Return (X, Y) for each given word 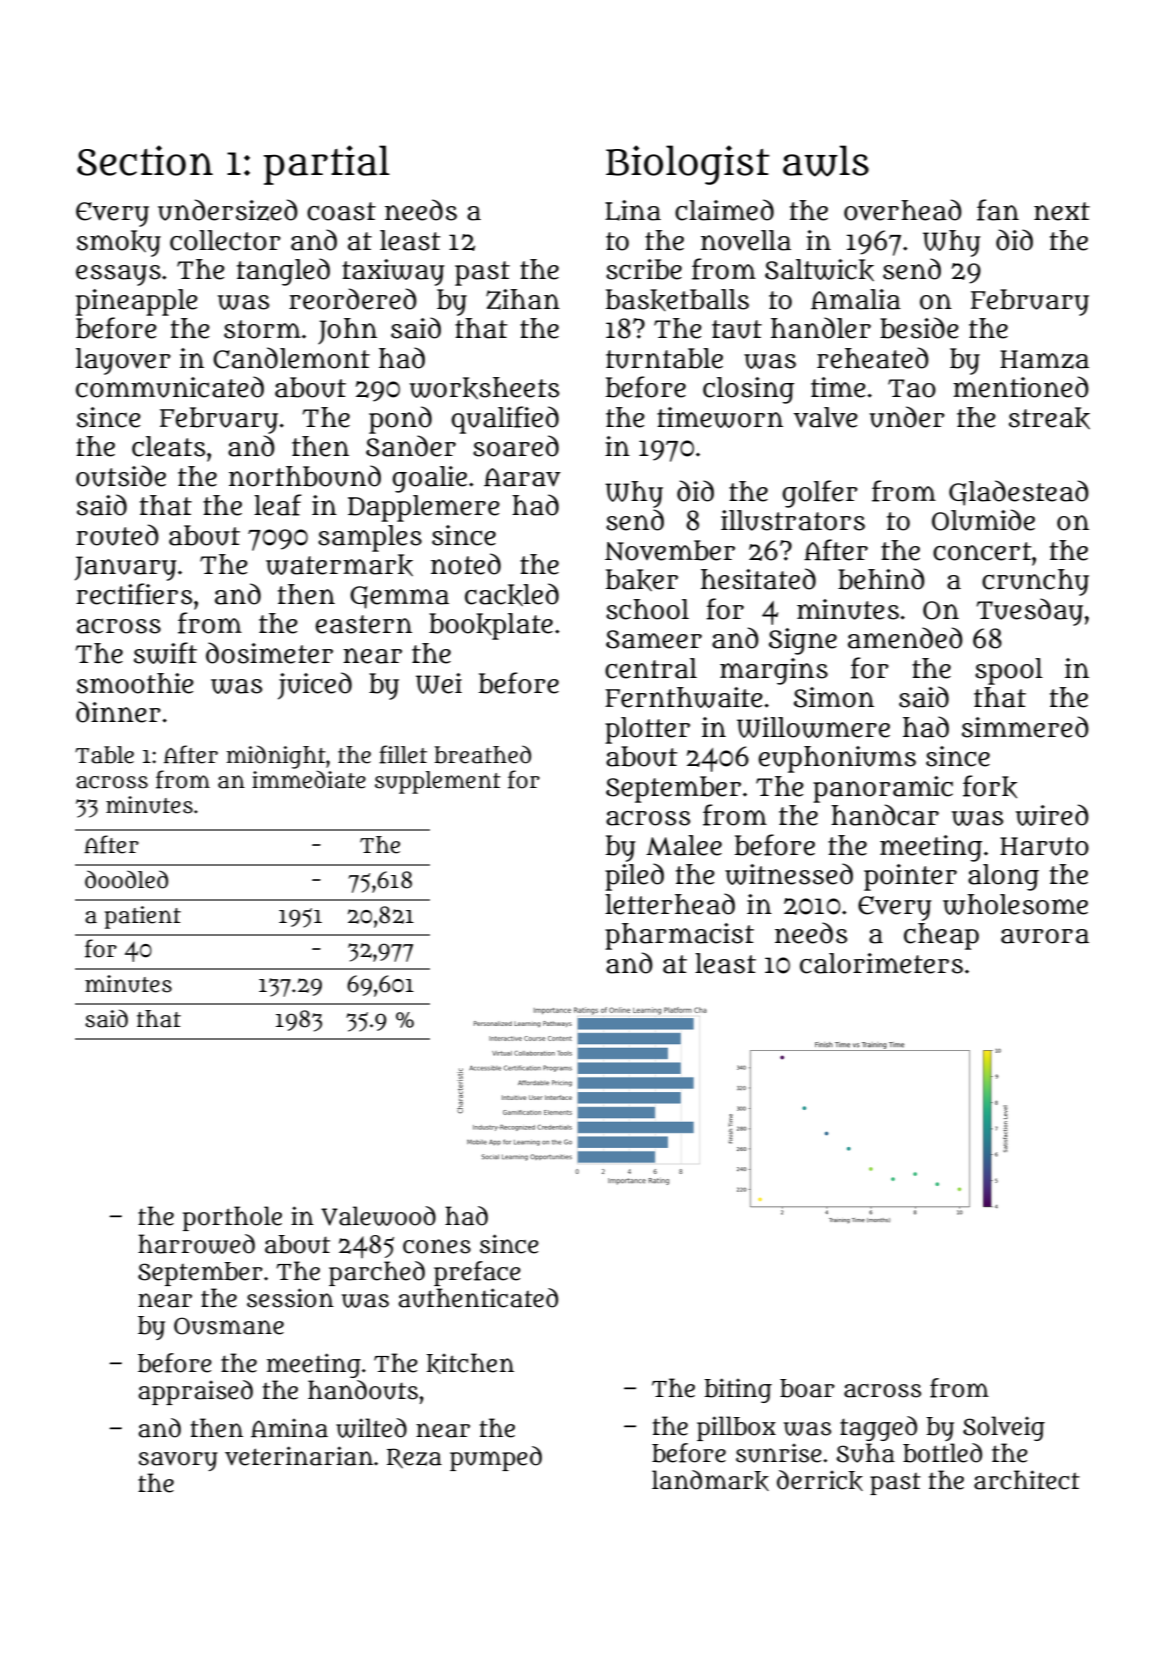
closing (748, 390)
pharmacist (679, 936)
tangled (283, 272)
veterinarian (299, 1456)
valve (826, 417)
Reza (414, 1458)
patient (143, 917)
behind (881, 579)
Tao (912, 388)
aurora (1045, 936)
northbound (305, 476)
